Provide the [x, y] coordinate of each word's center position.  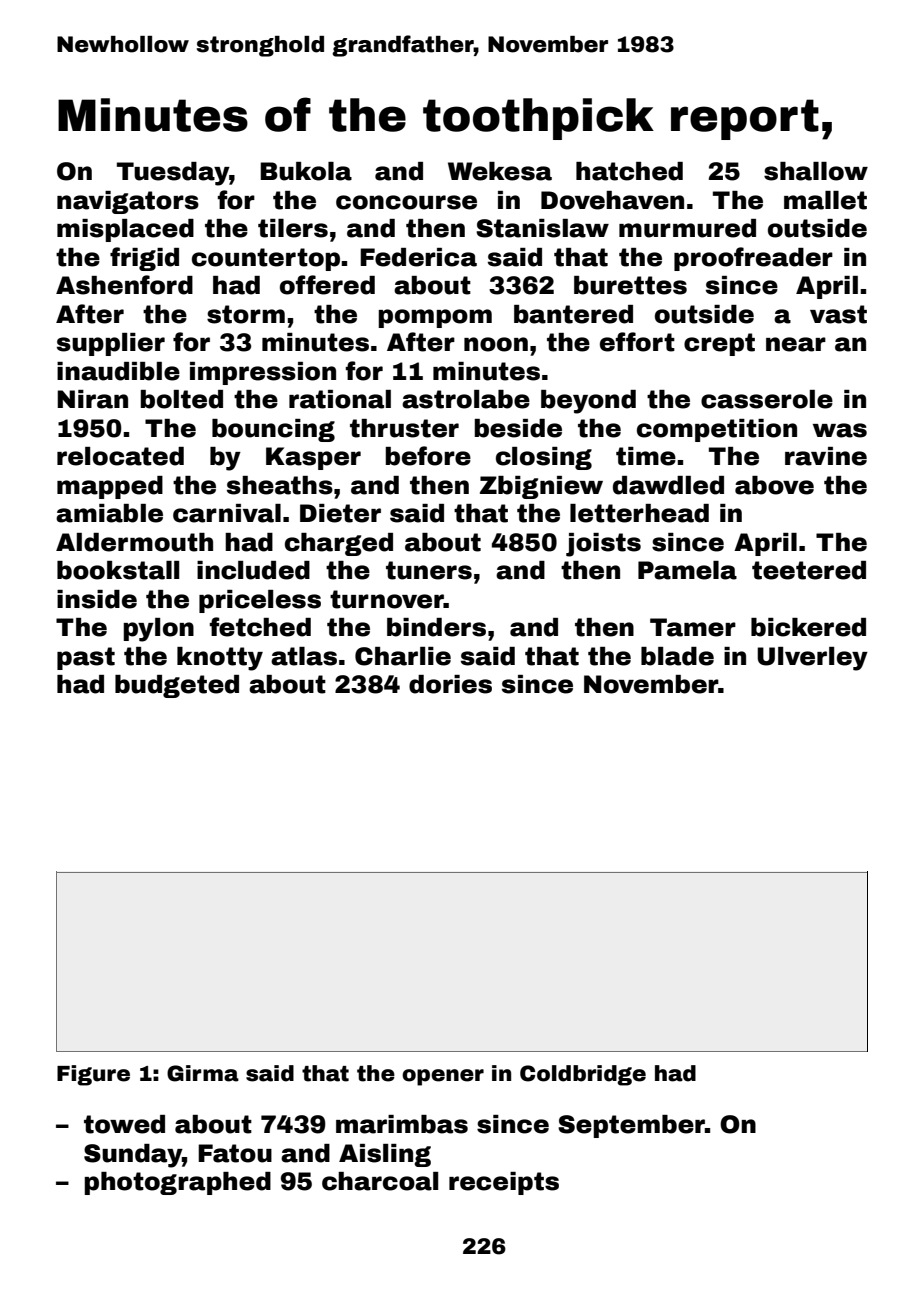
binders [436, 627]
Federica [418, 257]
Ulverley [812, 659]
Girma [203, 1073]
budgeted [177, 686]
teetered [809, 570]
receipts [504, 1183]
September [631, 1126]
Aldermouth [134, 542]
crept [719, 344]
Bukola [306, 171]
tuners [429, 570]
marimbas [402, 1124]
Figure [93, 1075]
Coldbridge [583, 1075]
